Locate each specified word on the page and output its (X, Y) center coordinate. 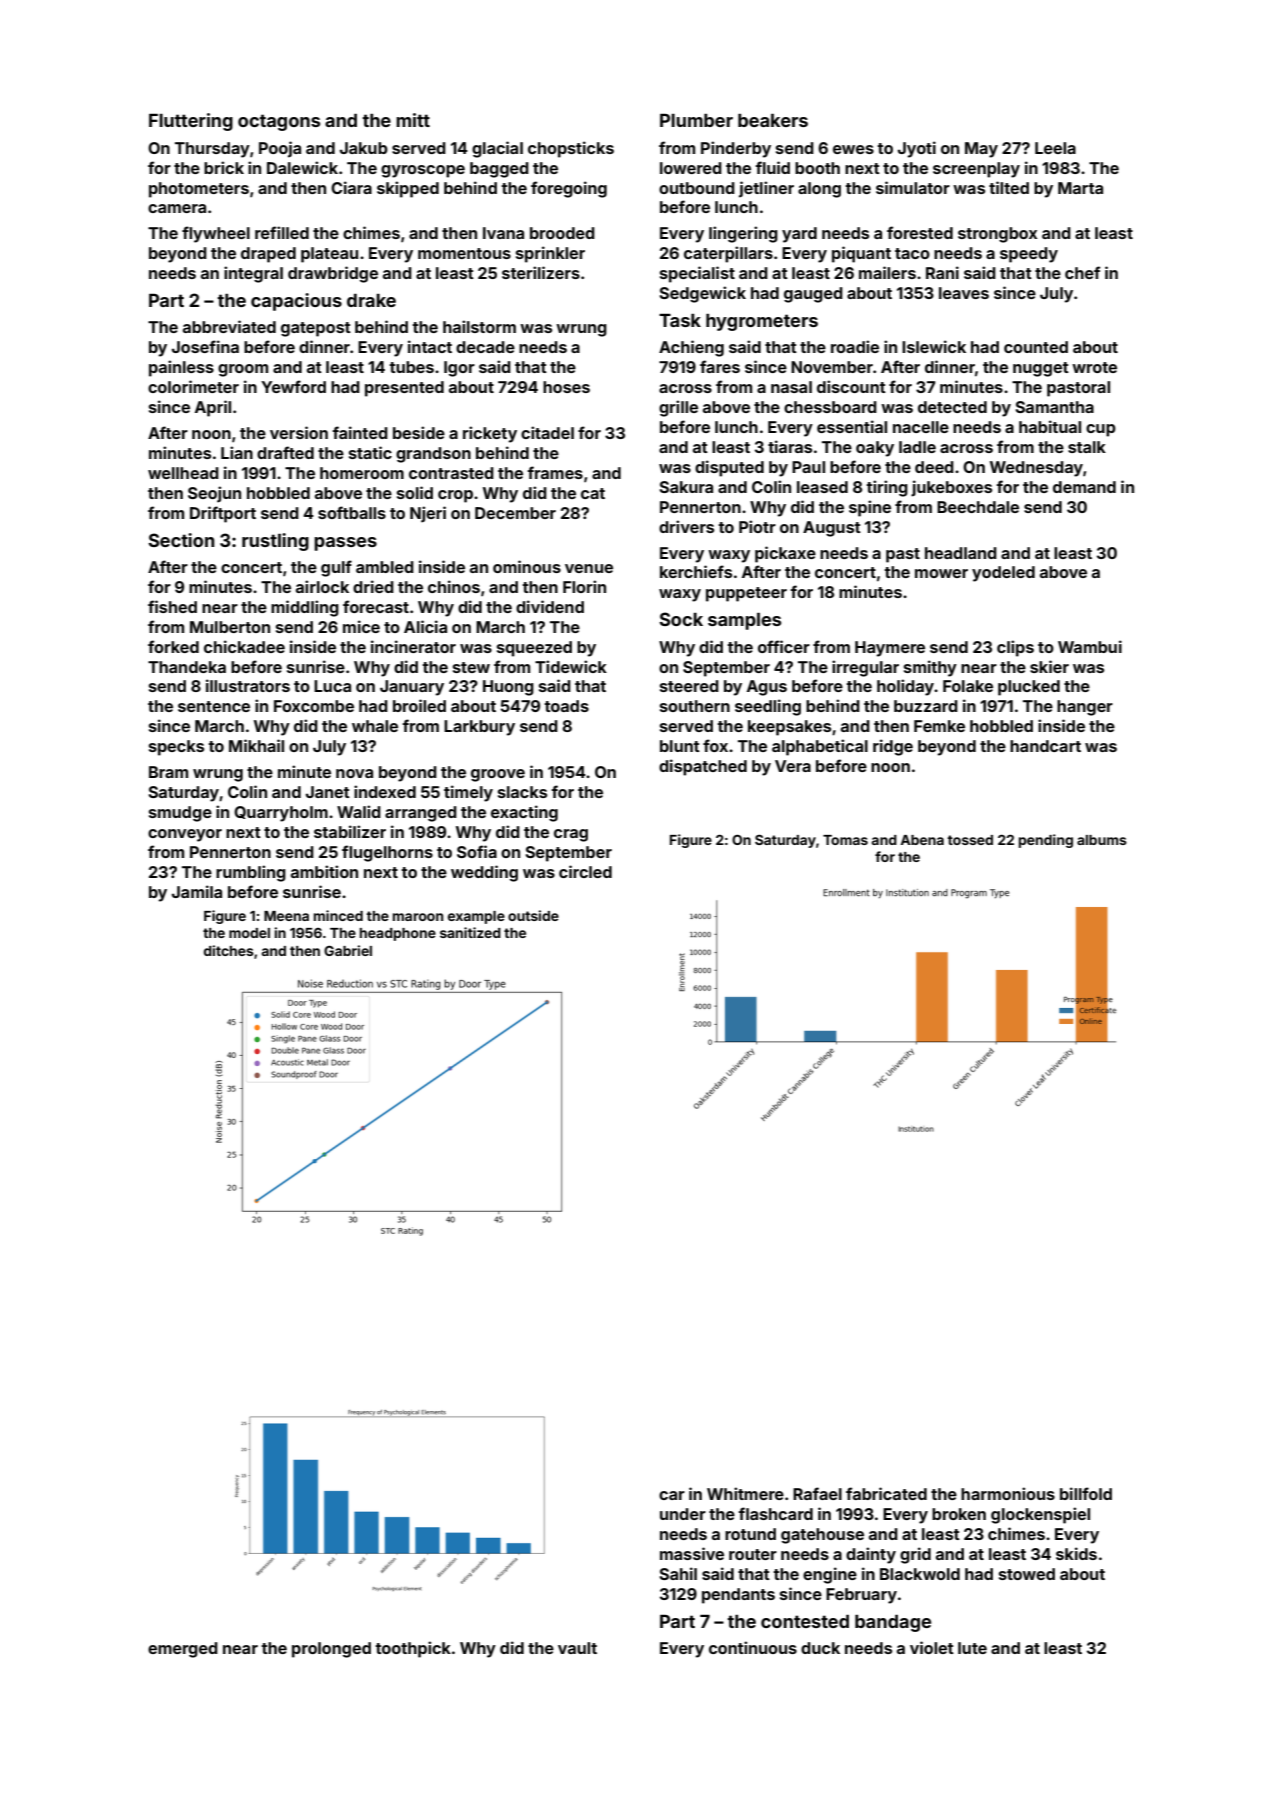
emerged (183, 1650)
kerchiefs (696, 571)
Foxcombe (314, 706)
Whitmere (745, 1493)
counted (1036, 347)
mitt (413, 120)
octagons (279, 122)
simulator (913, 187)
